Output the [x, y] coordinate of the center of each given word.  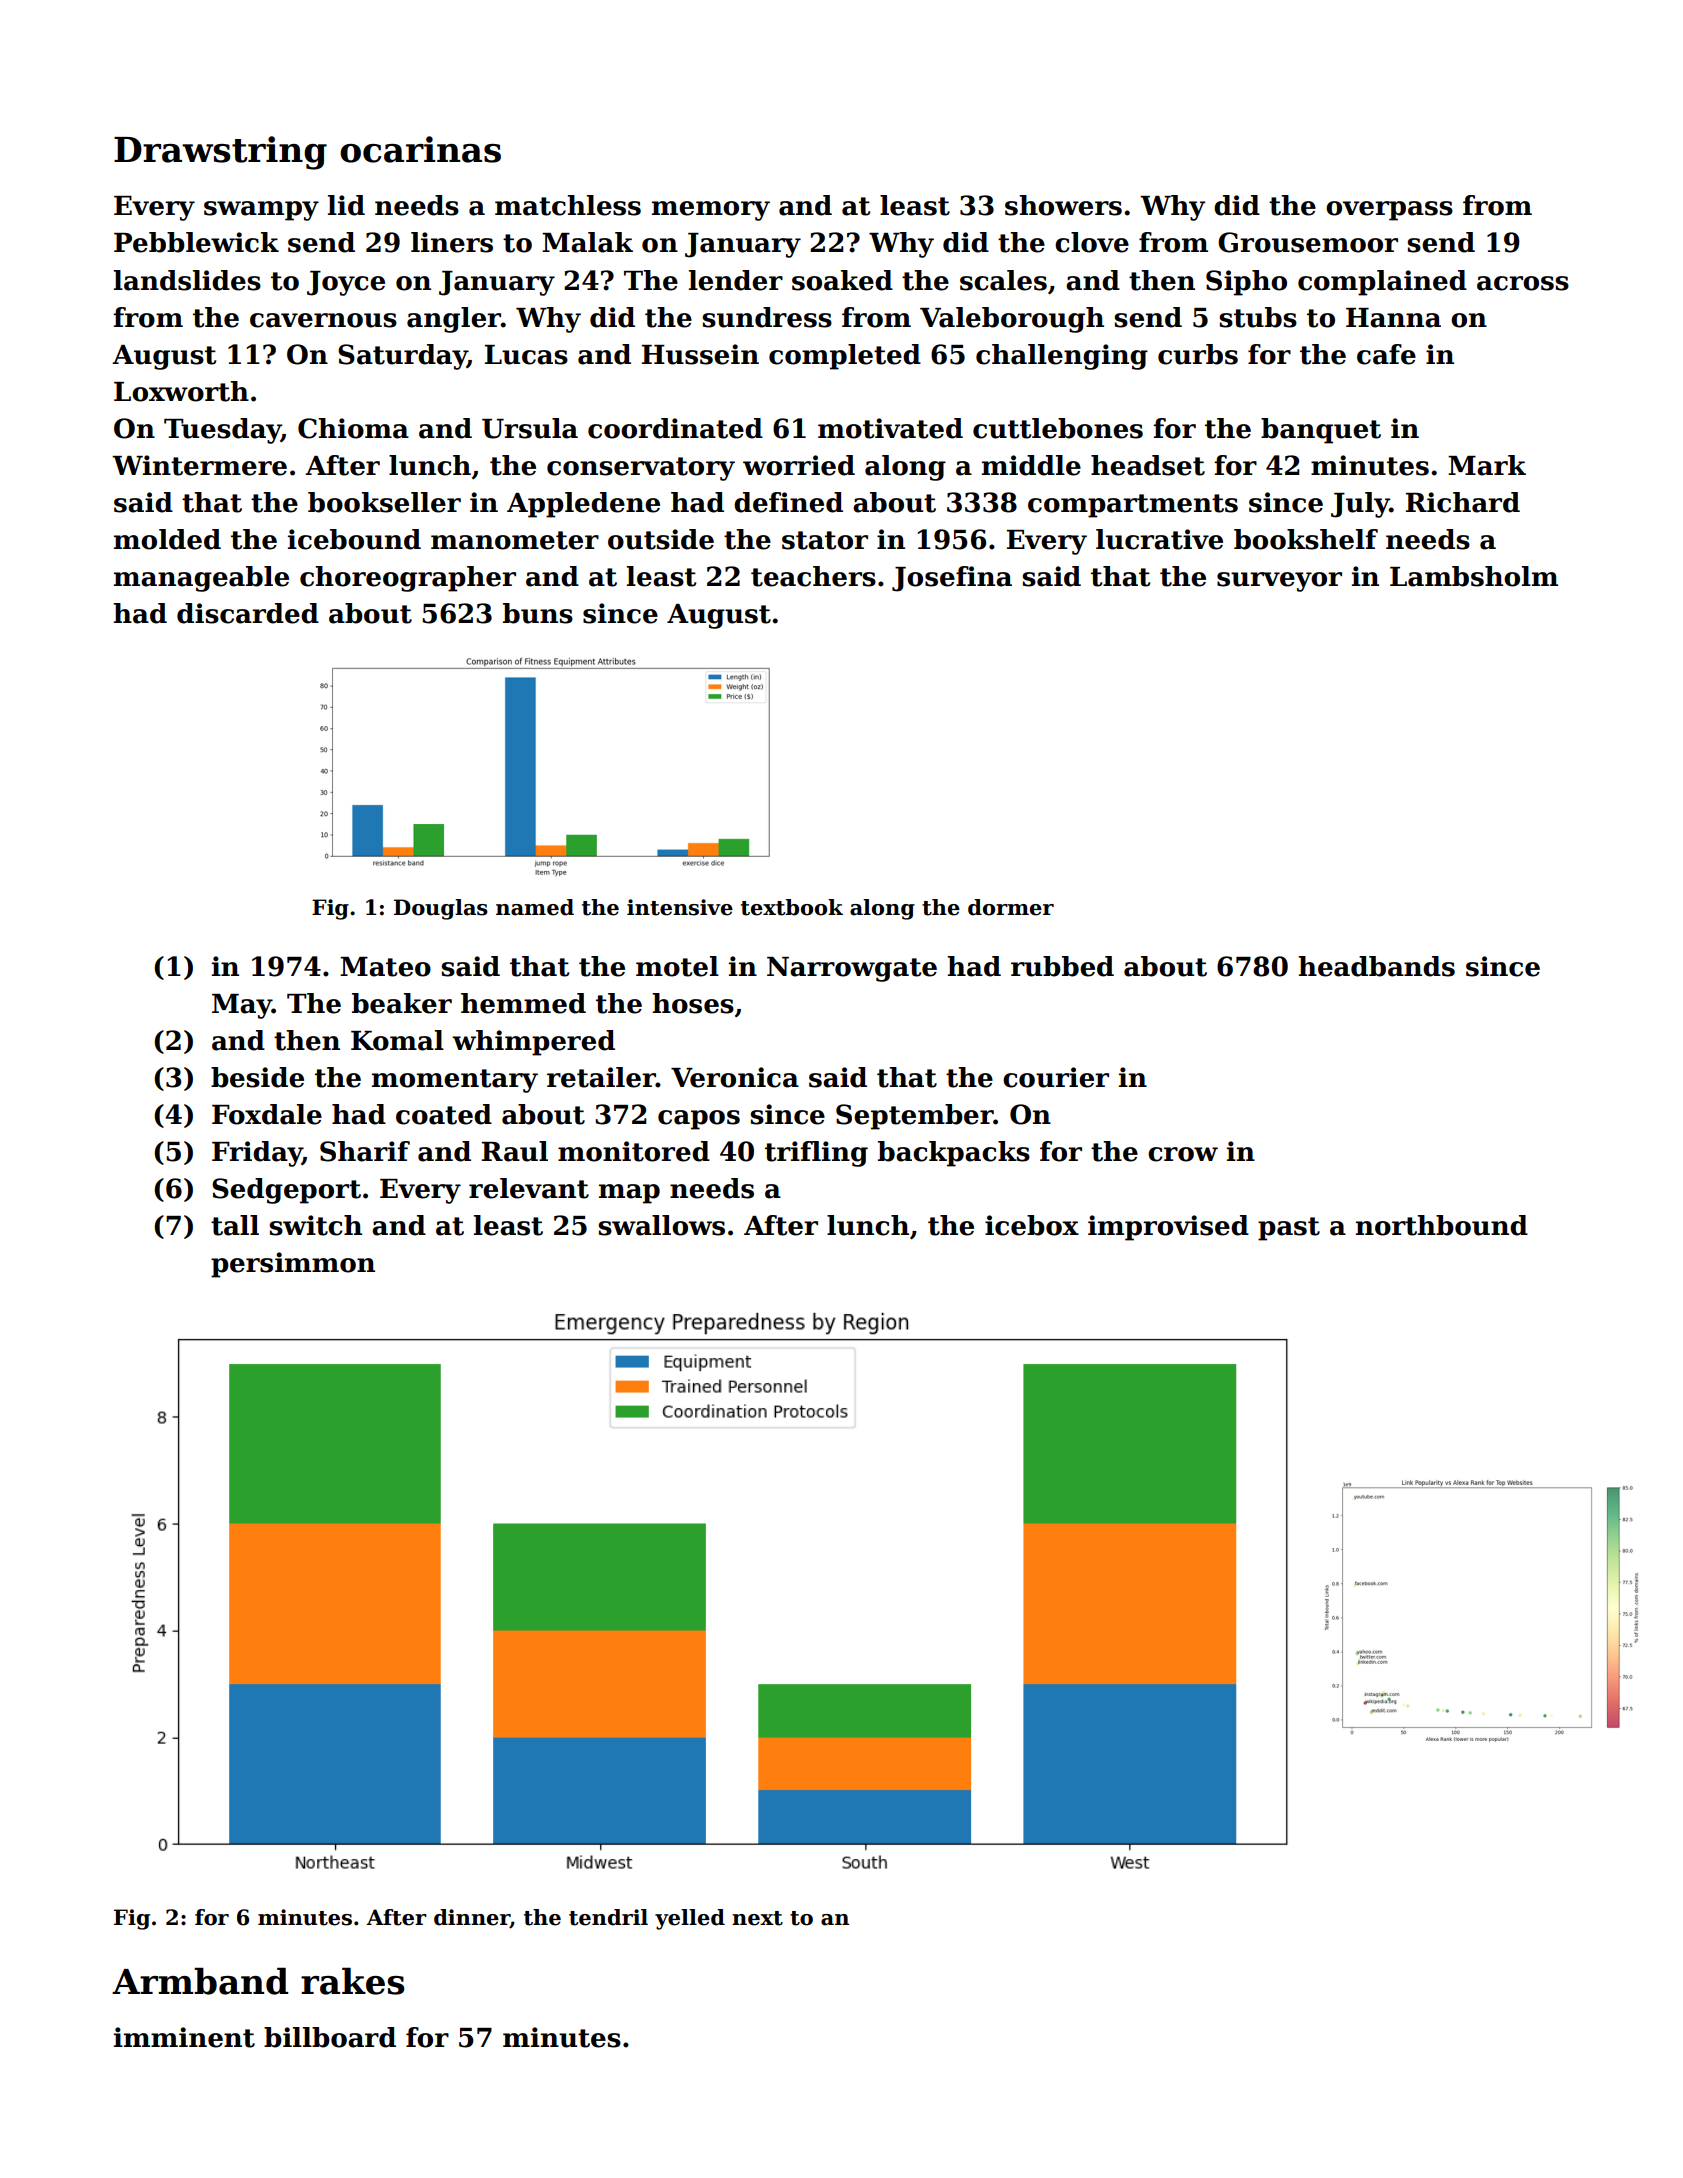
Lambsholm [1474, 576]
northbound [1442, 1225]
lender [736, 280]
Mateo [385, 967]
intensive [680, 907]
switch [315, 1225]
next [757, 1918]
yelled [690, 1919]
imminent [184, 2037]
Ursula [530, 428]
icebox [1032, 1225]
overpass [1389, 211]
